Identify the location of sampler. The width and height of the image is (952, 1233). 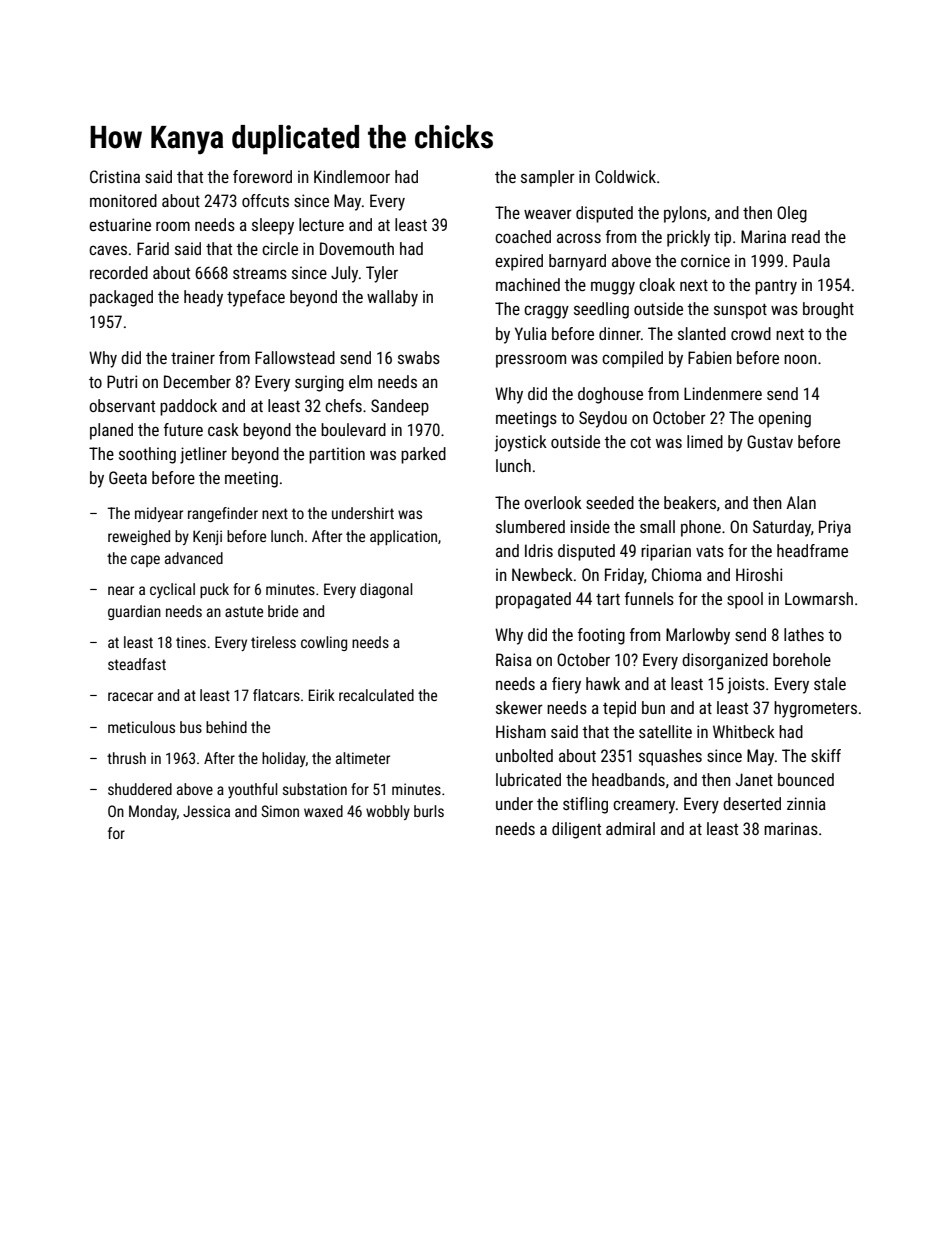
(548, 178).
